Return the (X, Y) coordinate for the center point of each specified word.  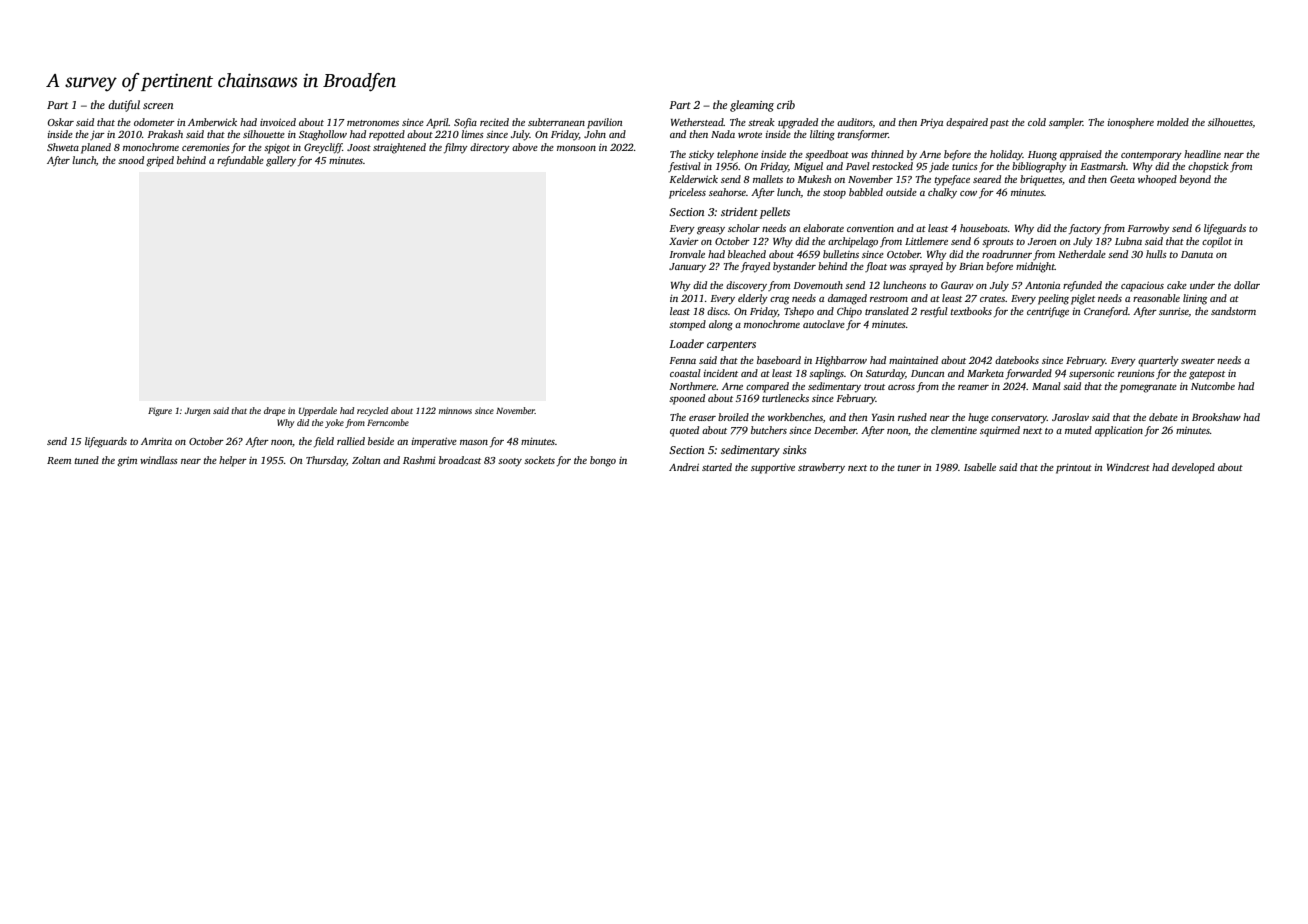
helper (233, 461)
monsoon (576, 148)
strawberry (821, 468)
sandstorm (1233, 311)
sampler (1066, 123)
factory (1085, 229)
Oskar (61, 122)
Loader (686, 343)
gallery (281, 161)
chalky (942, 193)
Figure (160, 411)
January (687, 268)
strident (739, 211)
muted (1078, 430)
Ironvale (687, 254)
